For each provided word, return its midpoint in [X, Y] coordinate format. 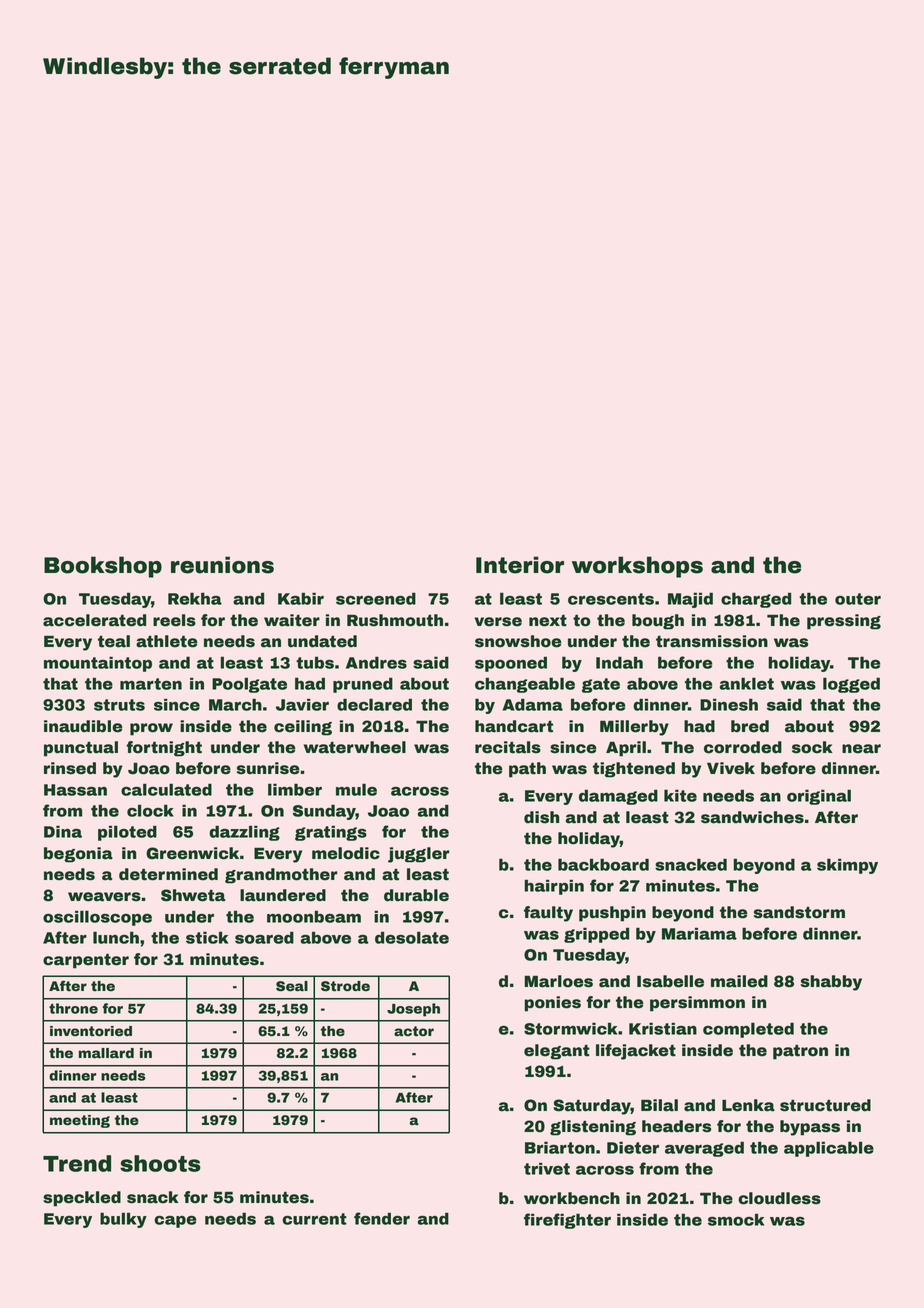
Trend [77, 1163]
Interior [520, 565]
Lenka [748, 1105]
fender [382, 1218]
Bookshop [103, 567]
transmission [712, 641]
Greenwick [192, 853]
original [819, 797]
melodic [346, 853]
